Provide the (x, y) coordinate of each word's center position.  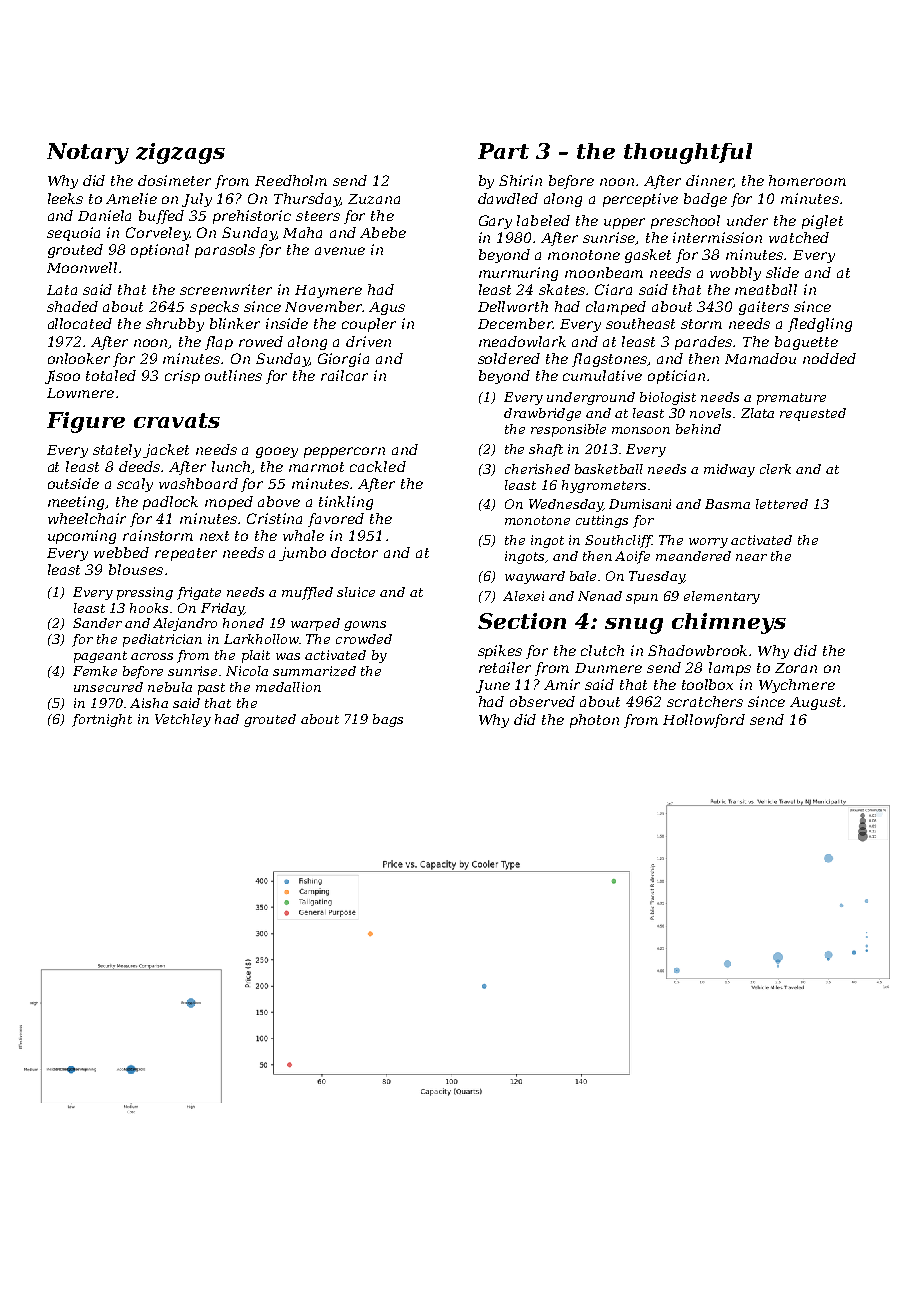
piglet (822, 222)
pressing (145, 593)
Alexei (523, 596)
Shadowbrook (697, 650)
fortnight (102, 720)
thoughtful (688, 153)
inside (287, 323)
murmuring (518, 274)
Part (503, 151)
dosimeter (174, 180)
